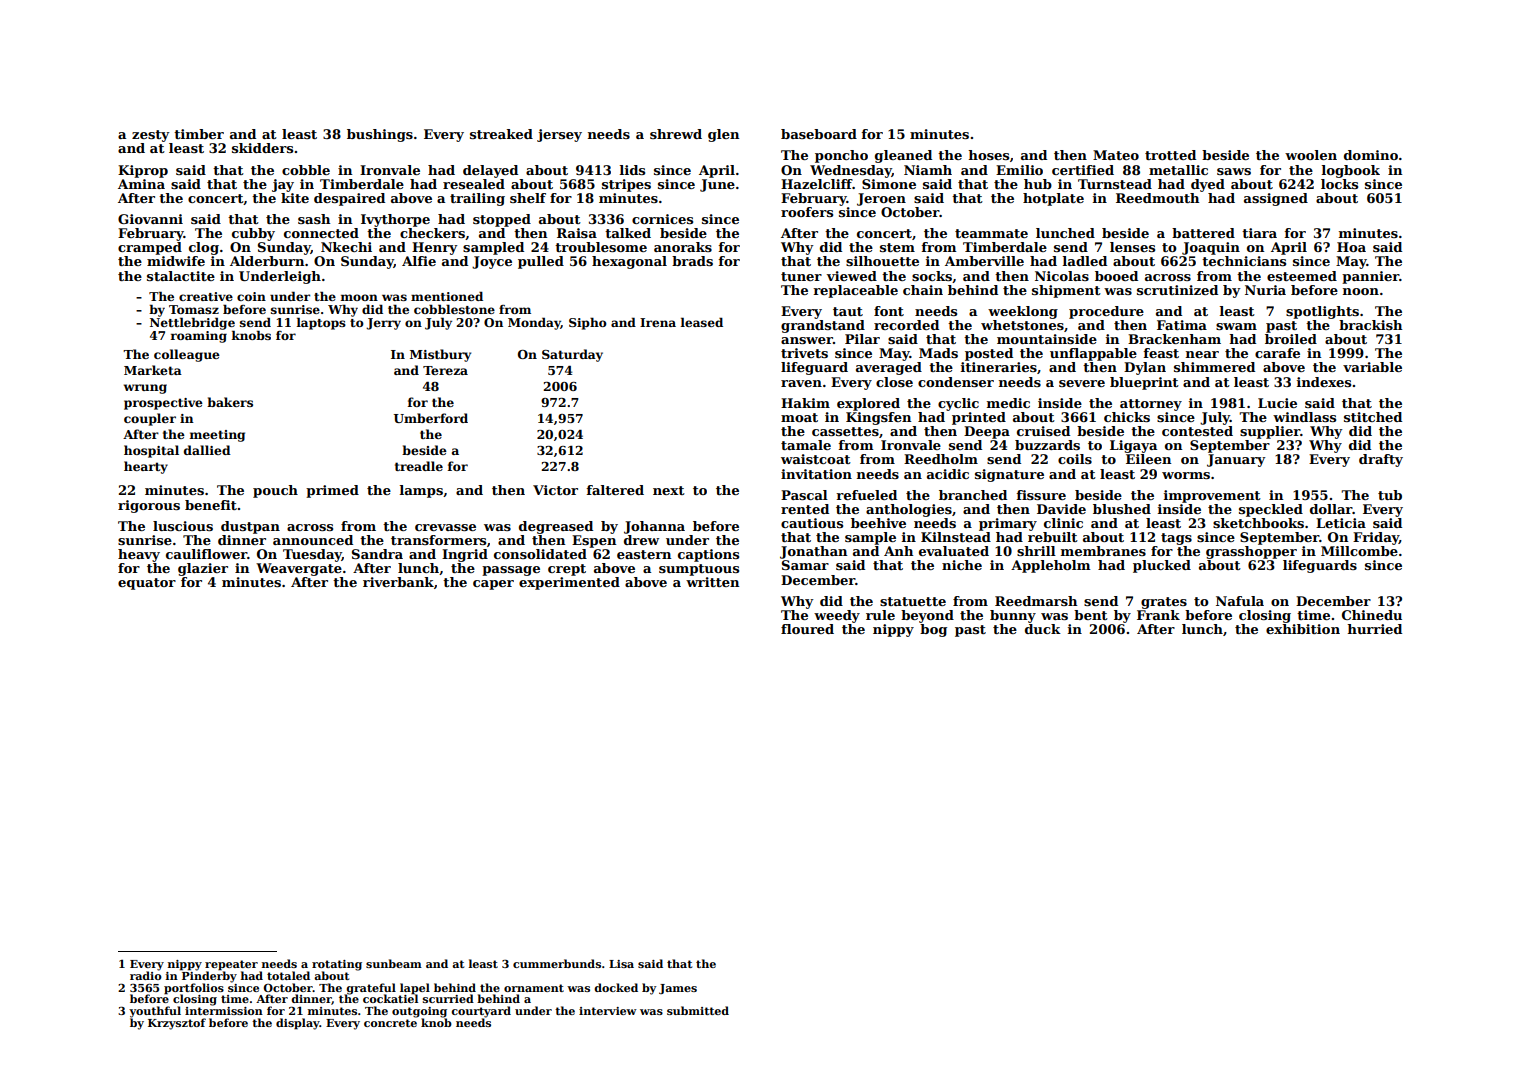 Image resolution: width=1521 pixels, height=1075 pixels. Describe the element at coordinates (1106, 312) in the screenshot. I see `procedure` at that location.
